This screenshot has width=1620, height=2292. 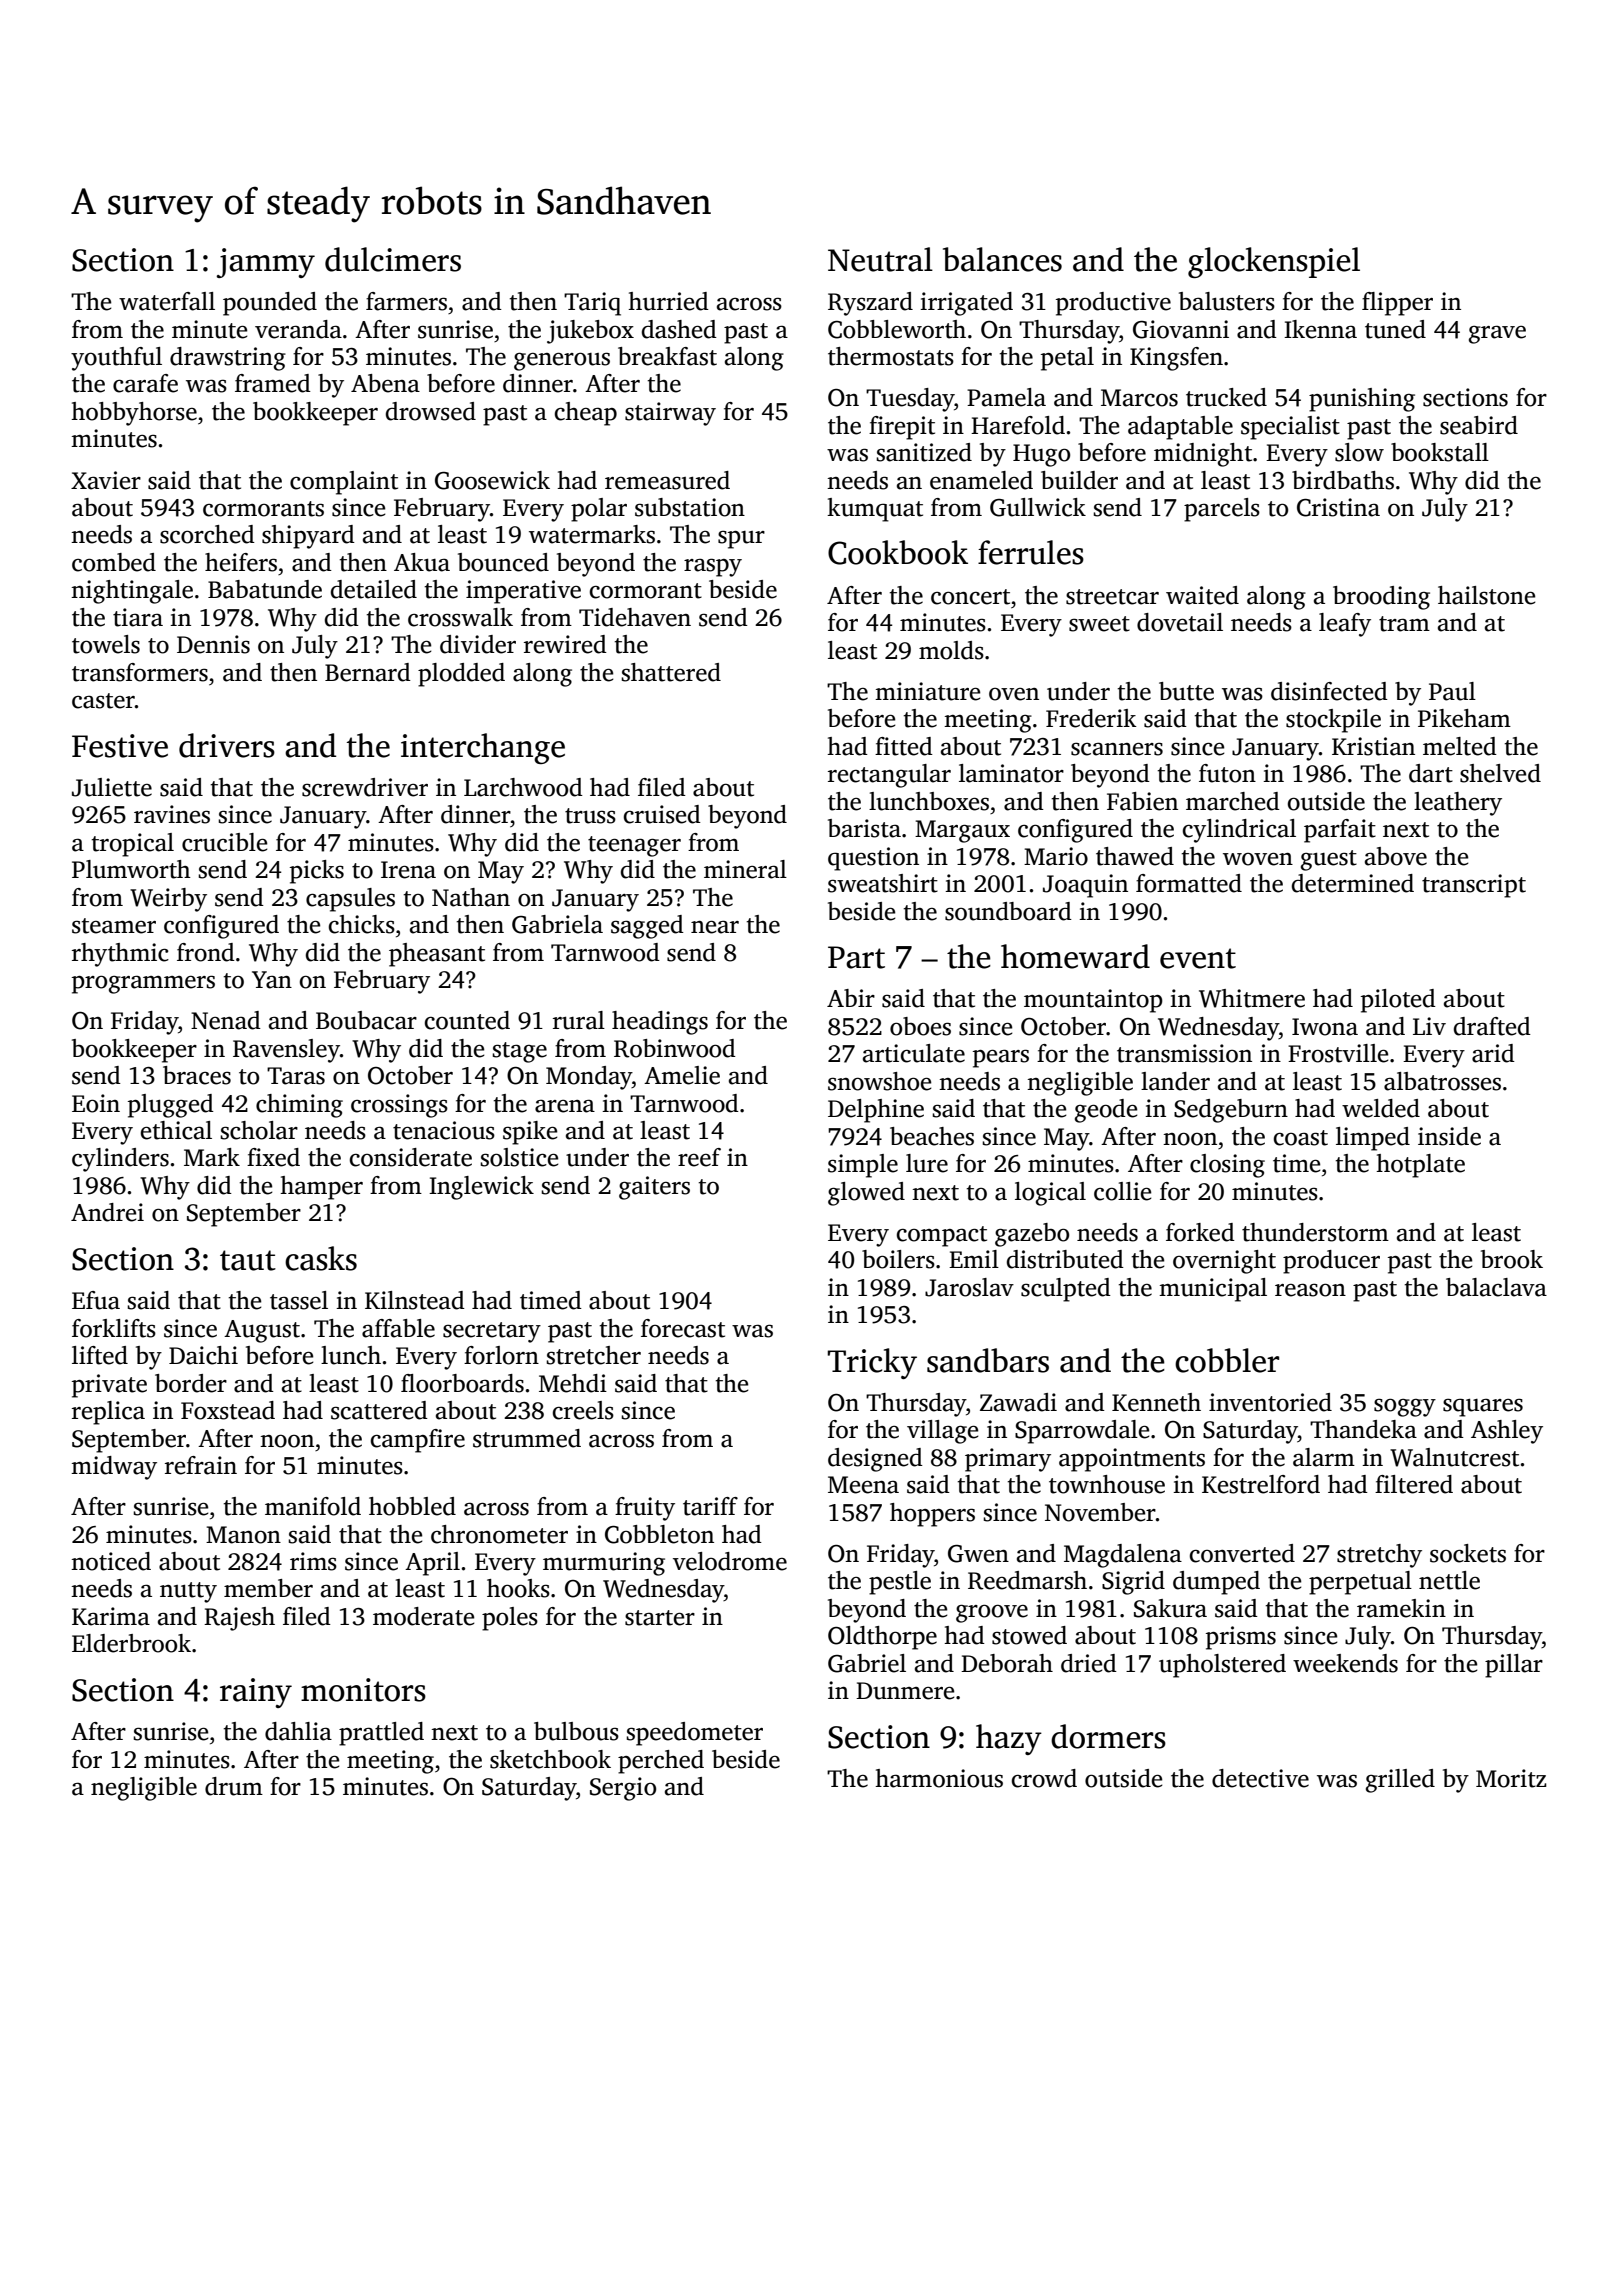 What do you see at coordinates (1031, 552) in the screenshot?
I see `ferrules` at bounding box center [1031, 552].
